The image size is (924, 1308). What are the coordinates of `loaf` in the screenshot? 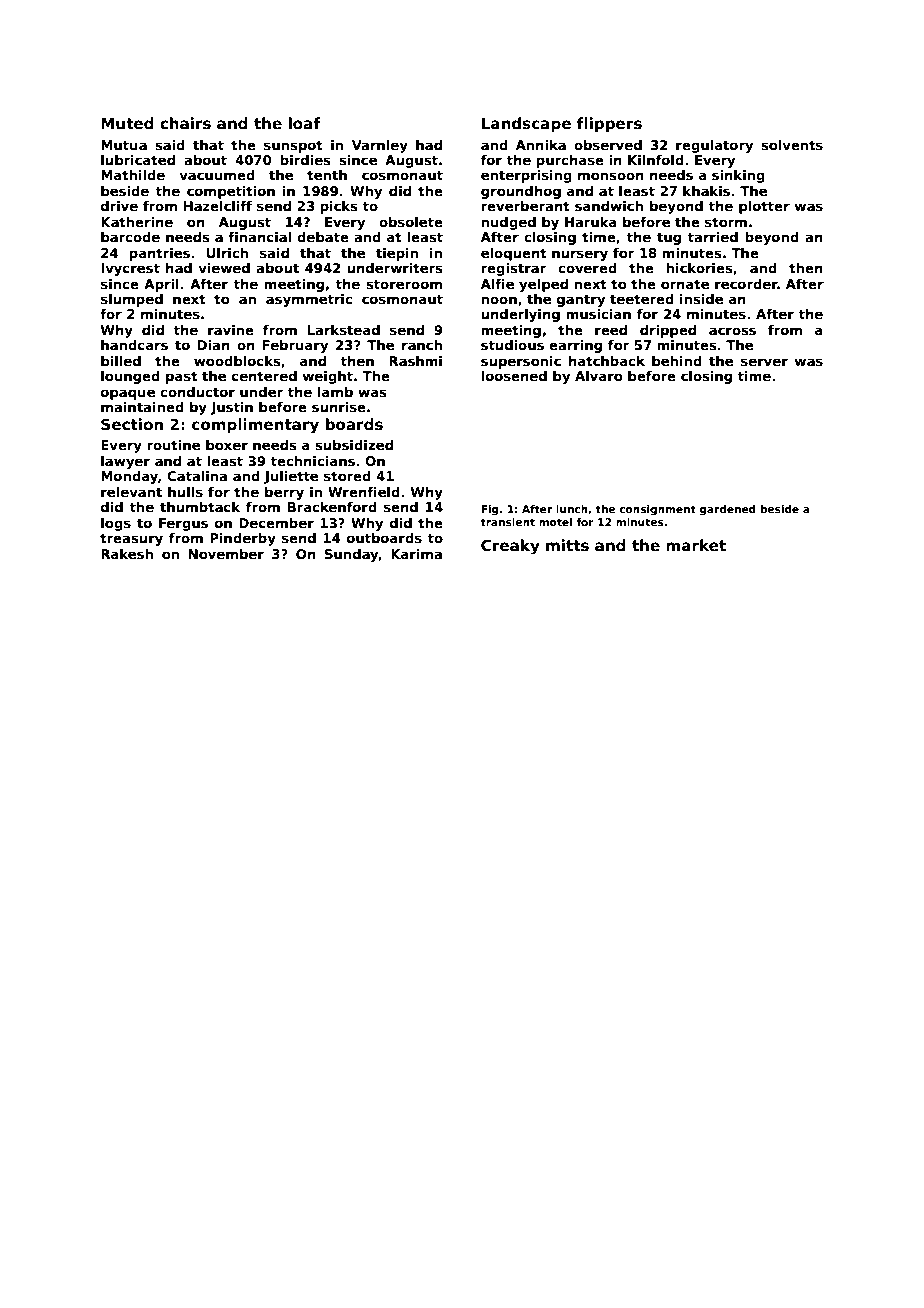 It's located at (304, 123).
